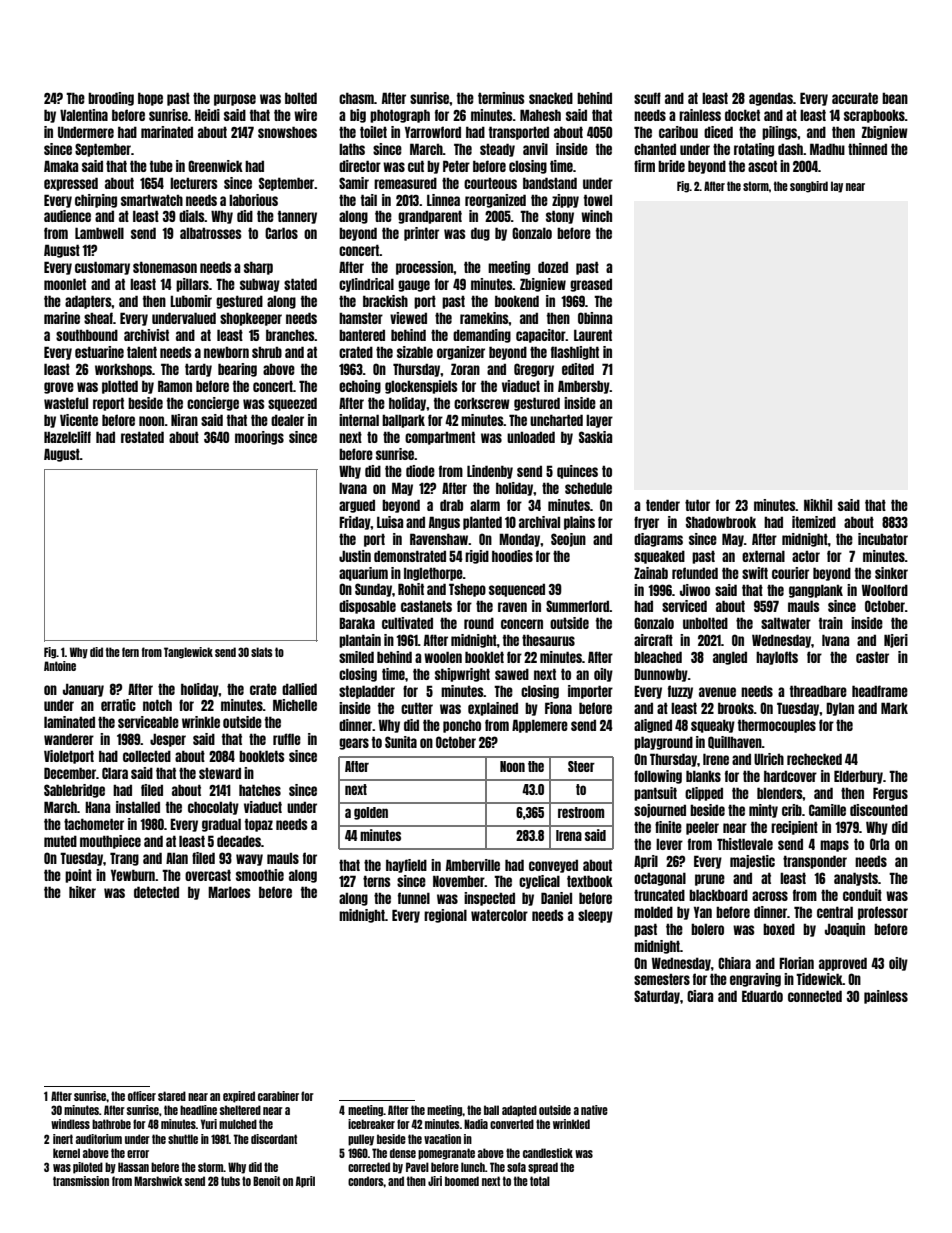 The image size is (952, 1233). Describe the element at coordinates (519, 1111) in the page. I see `adapted` at that location.
